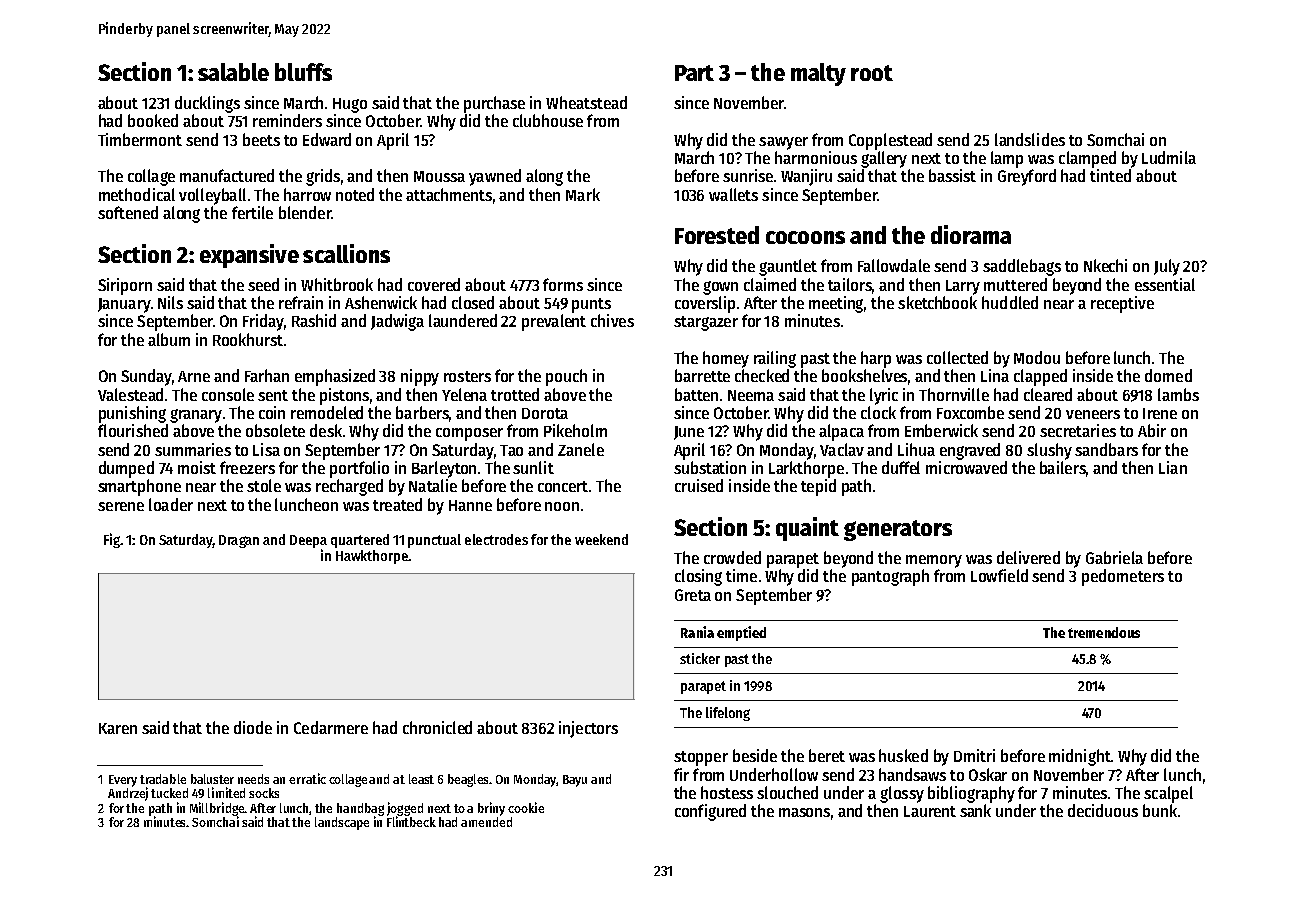 The height and width of the image is (924, 1308). What do you see at coordinates (872, 73) in the image?
I see `root` at bounding box center [872, 73].
